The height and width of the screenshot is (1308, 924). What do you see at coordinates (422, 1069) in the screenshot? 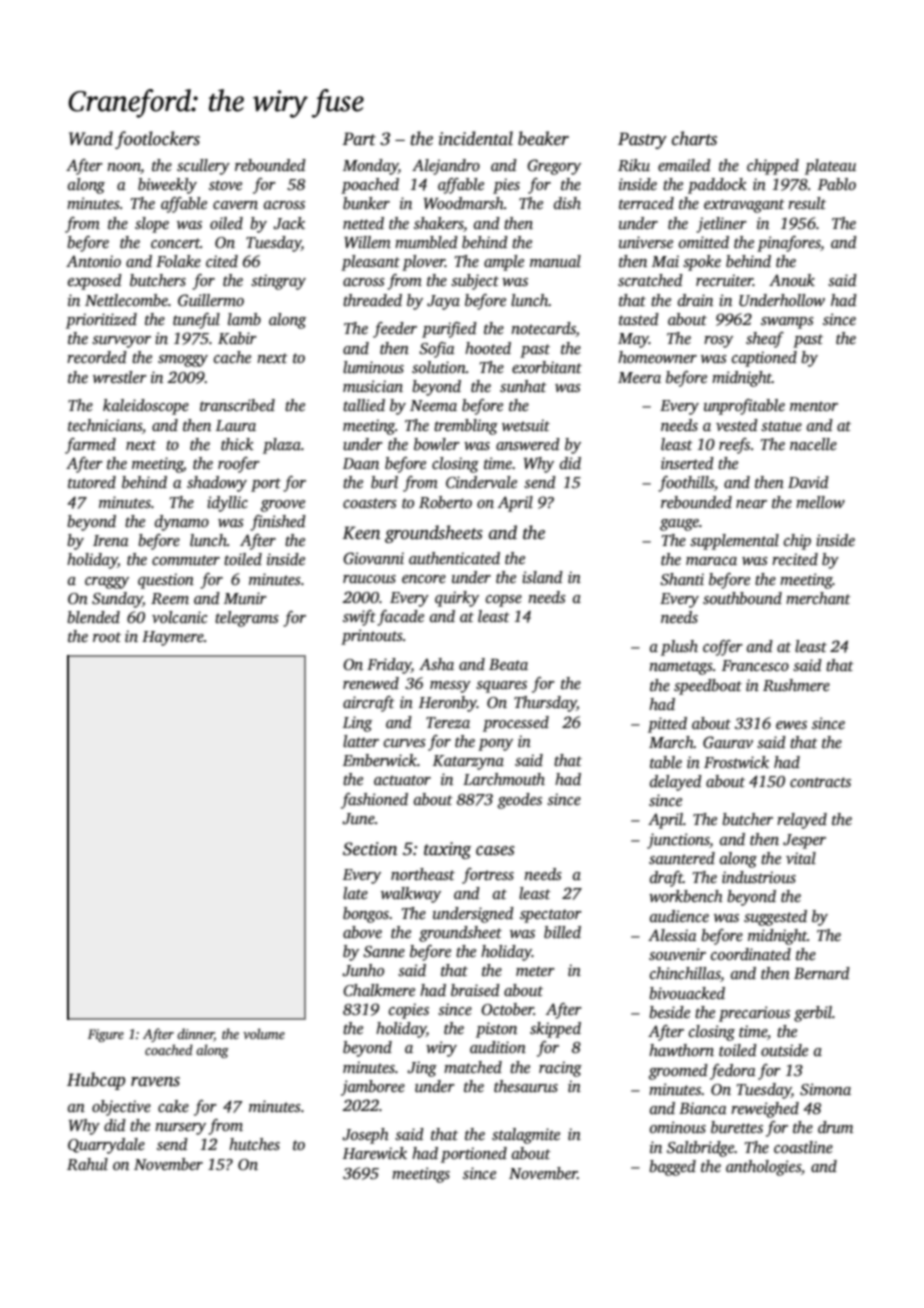
I see `Jing` at bounding box center [422, 1069].
